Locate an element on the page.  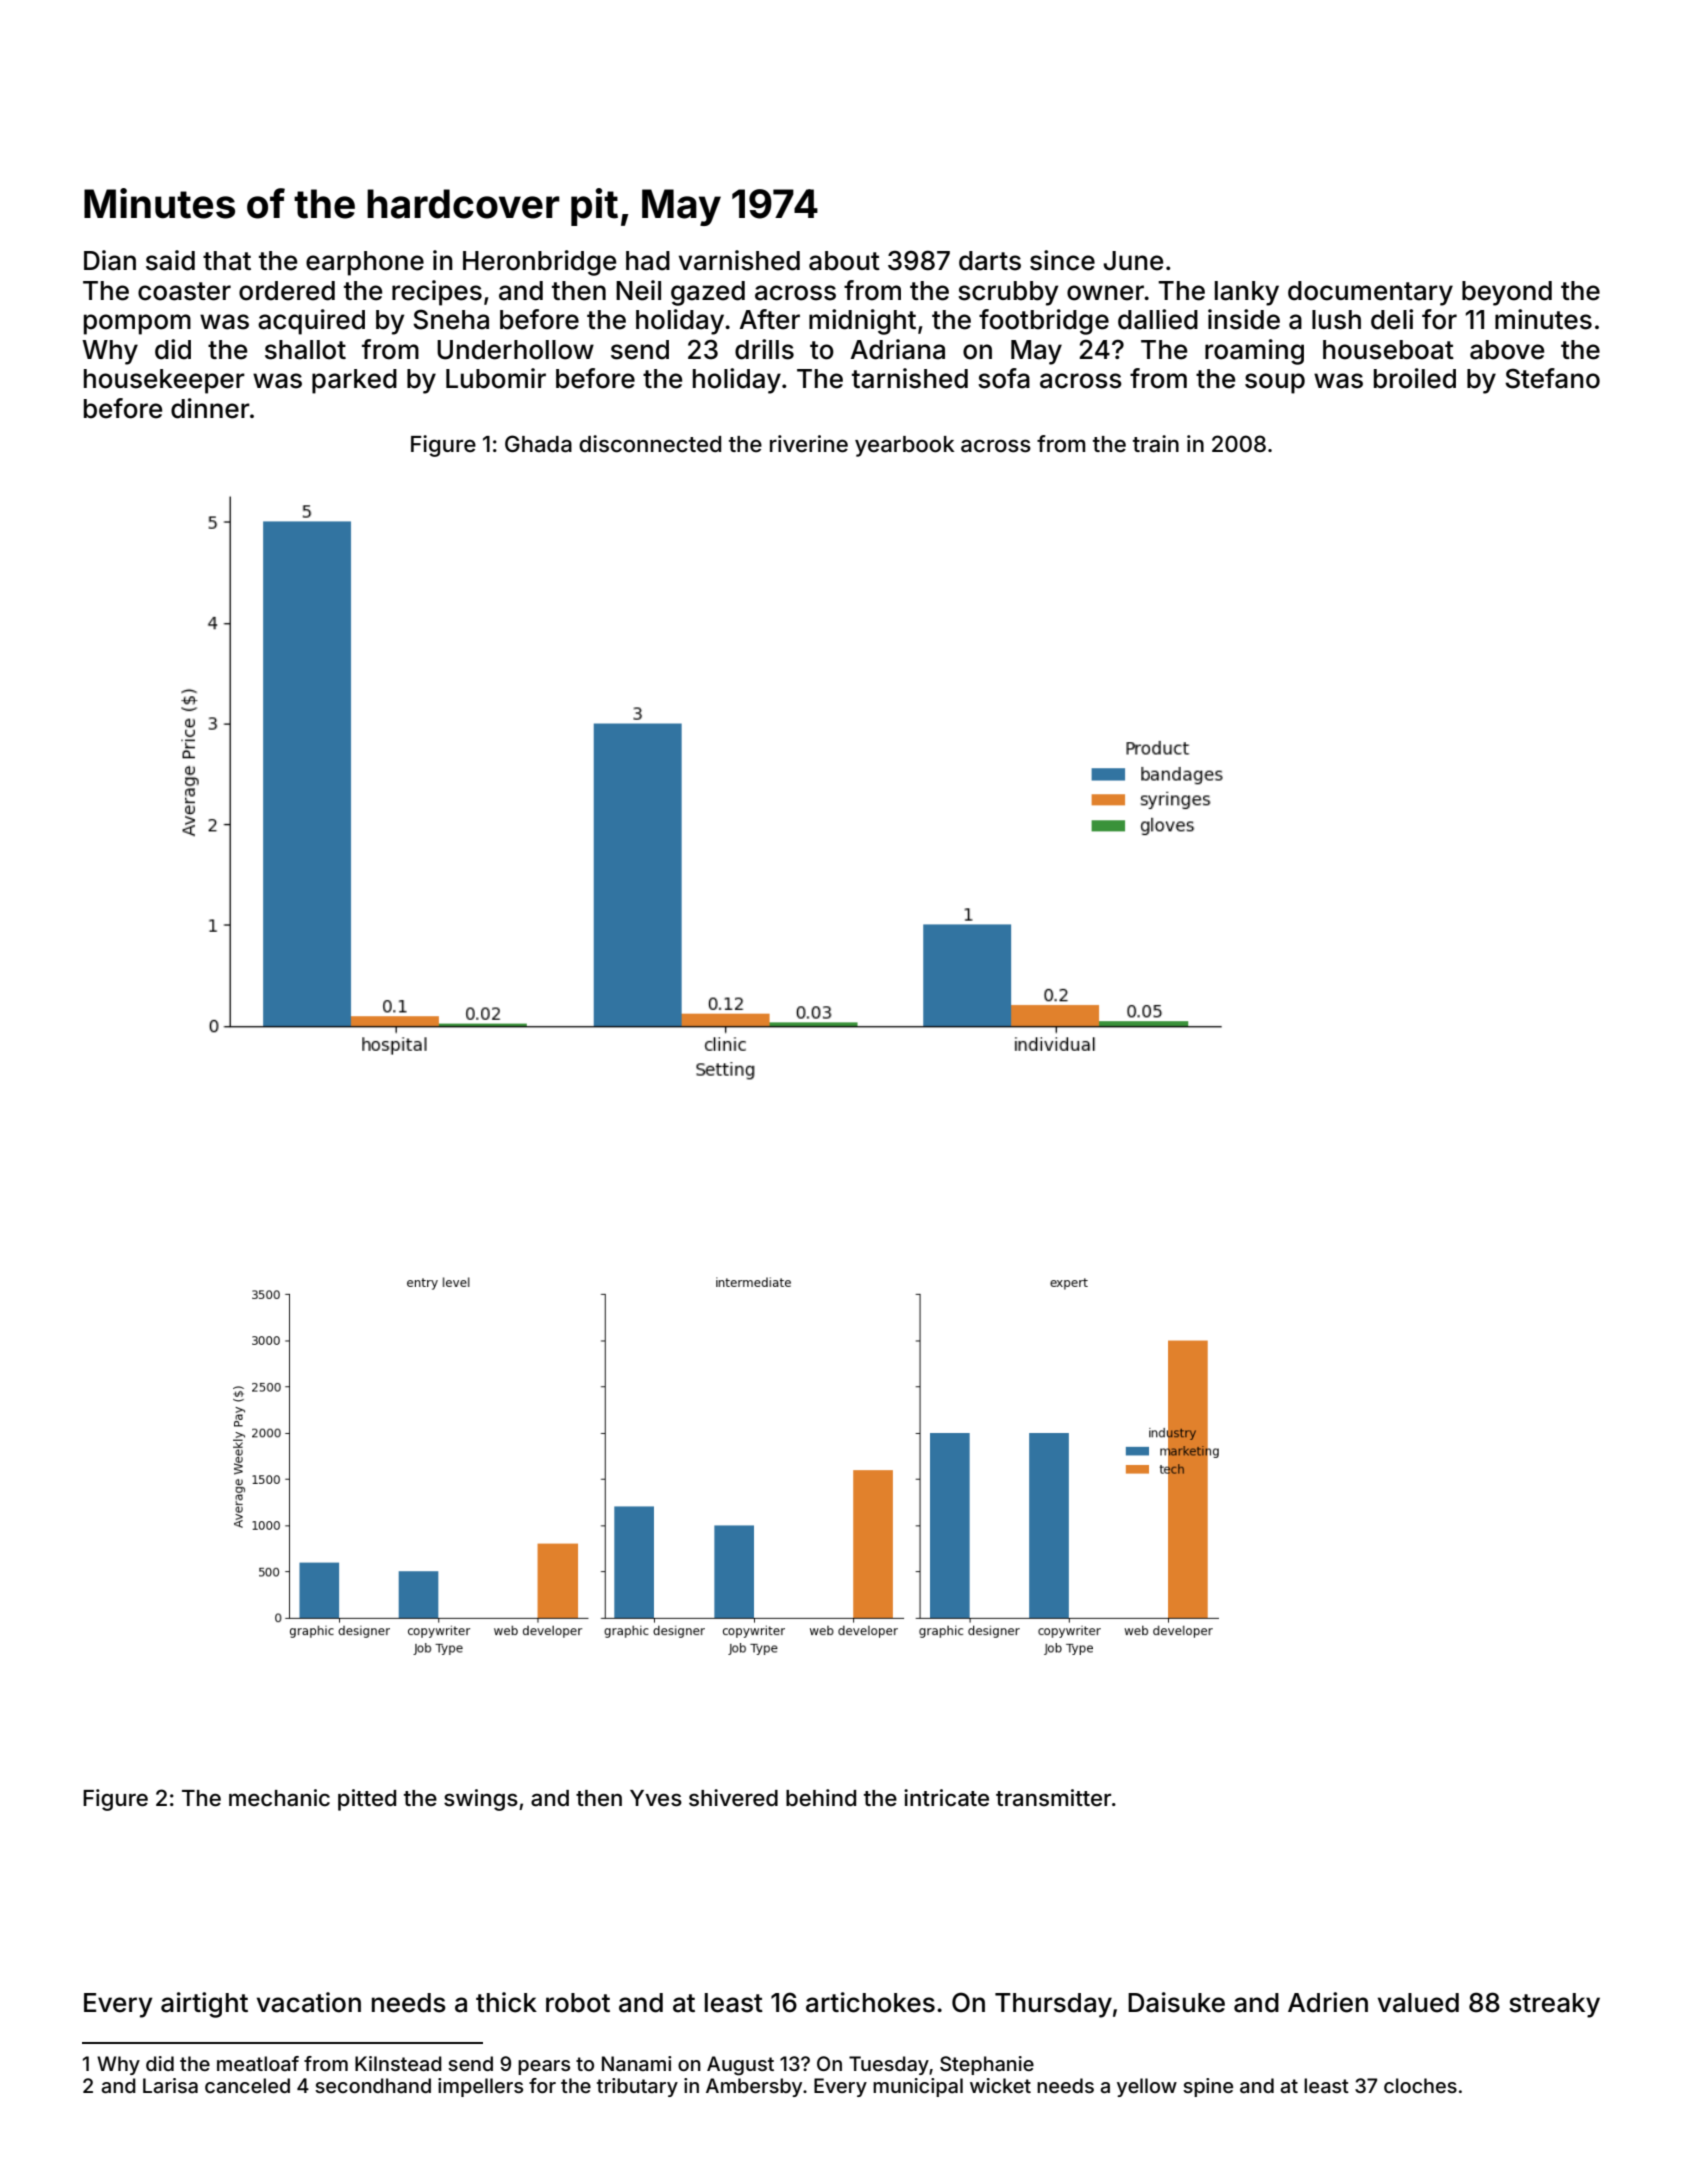
cloches is located at coordinates (1420, 2085).
